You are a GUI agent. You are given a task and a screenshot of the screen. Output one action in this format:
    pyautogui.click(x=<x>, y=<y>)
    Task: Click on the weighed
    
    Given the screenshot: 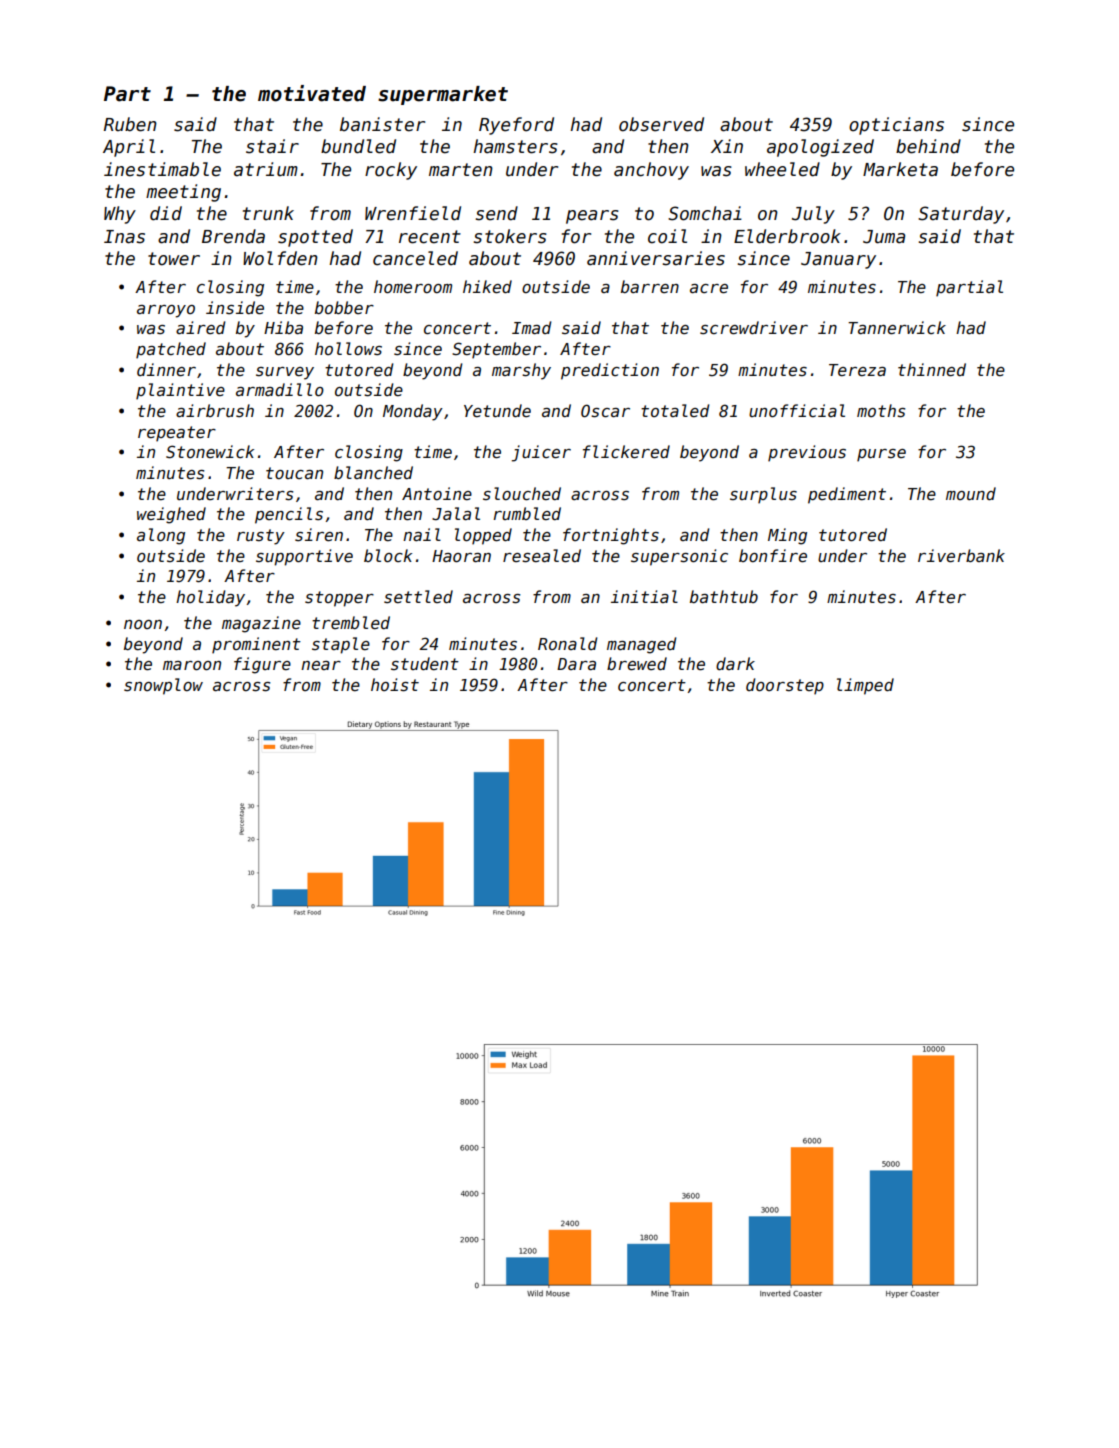 What is the action you would take?
    pyautogui.click(x=171, y=515)
